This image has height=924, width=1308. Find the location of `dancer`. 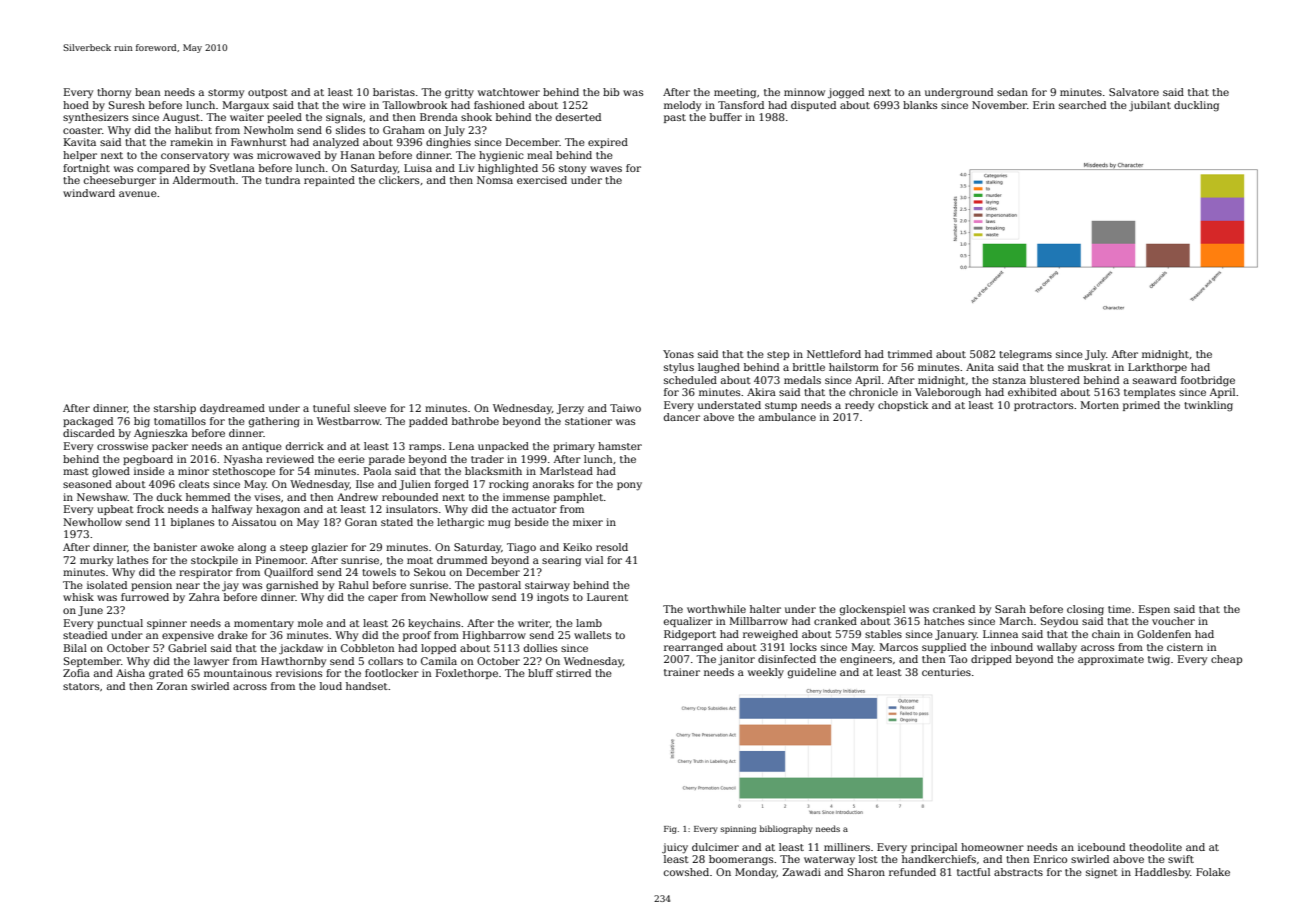

dancer is located at coordinates (682, 417).
